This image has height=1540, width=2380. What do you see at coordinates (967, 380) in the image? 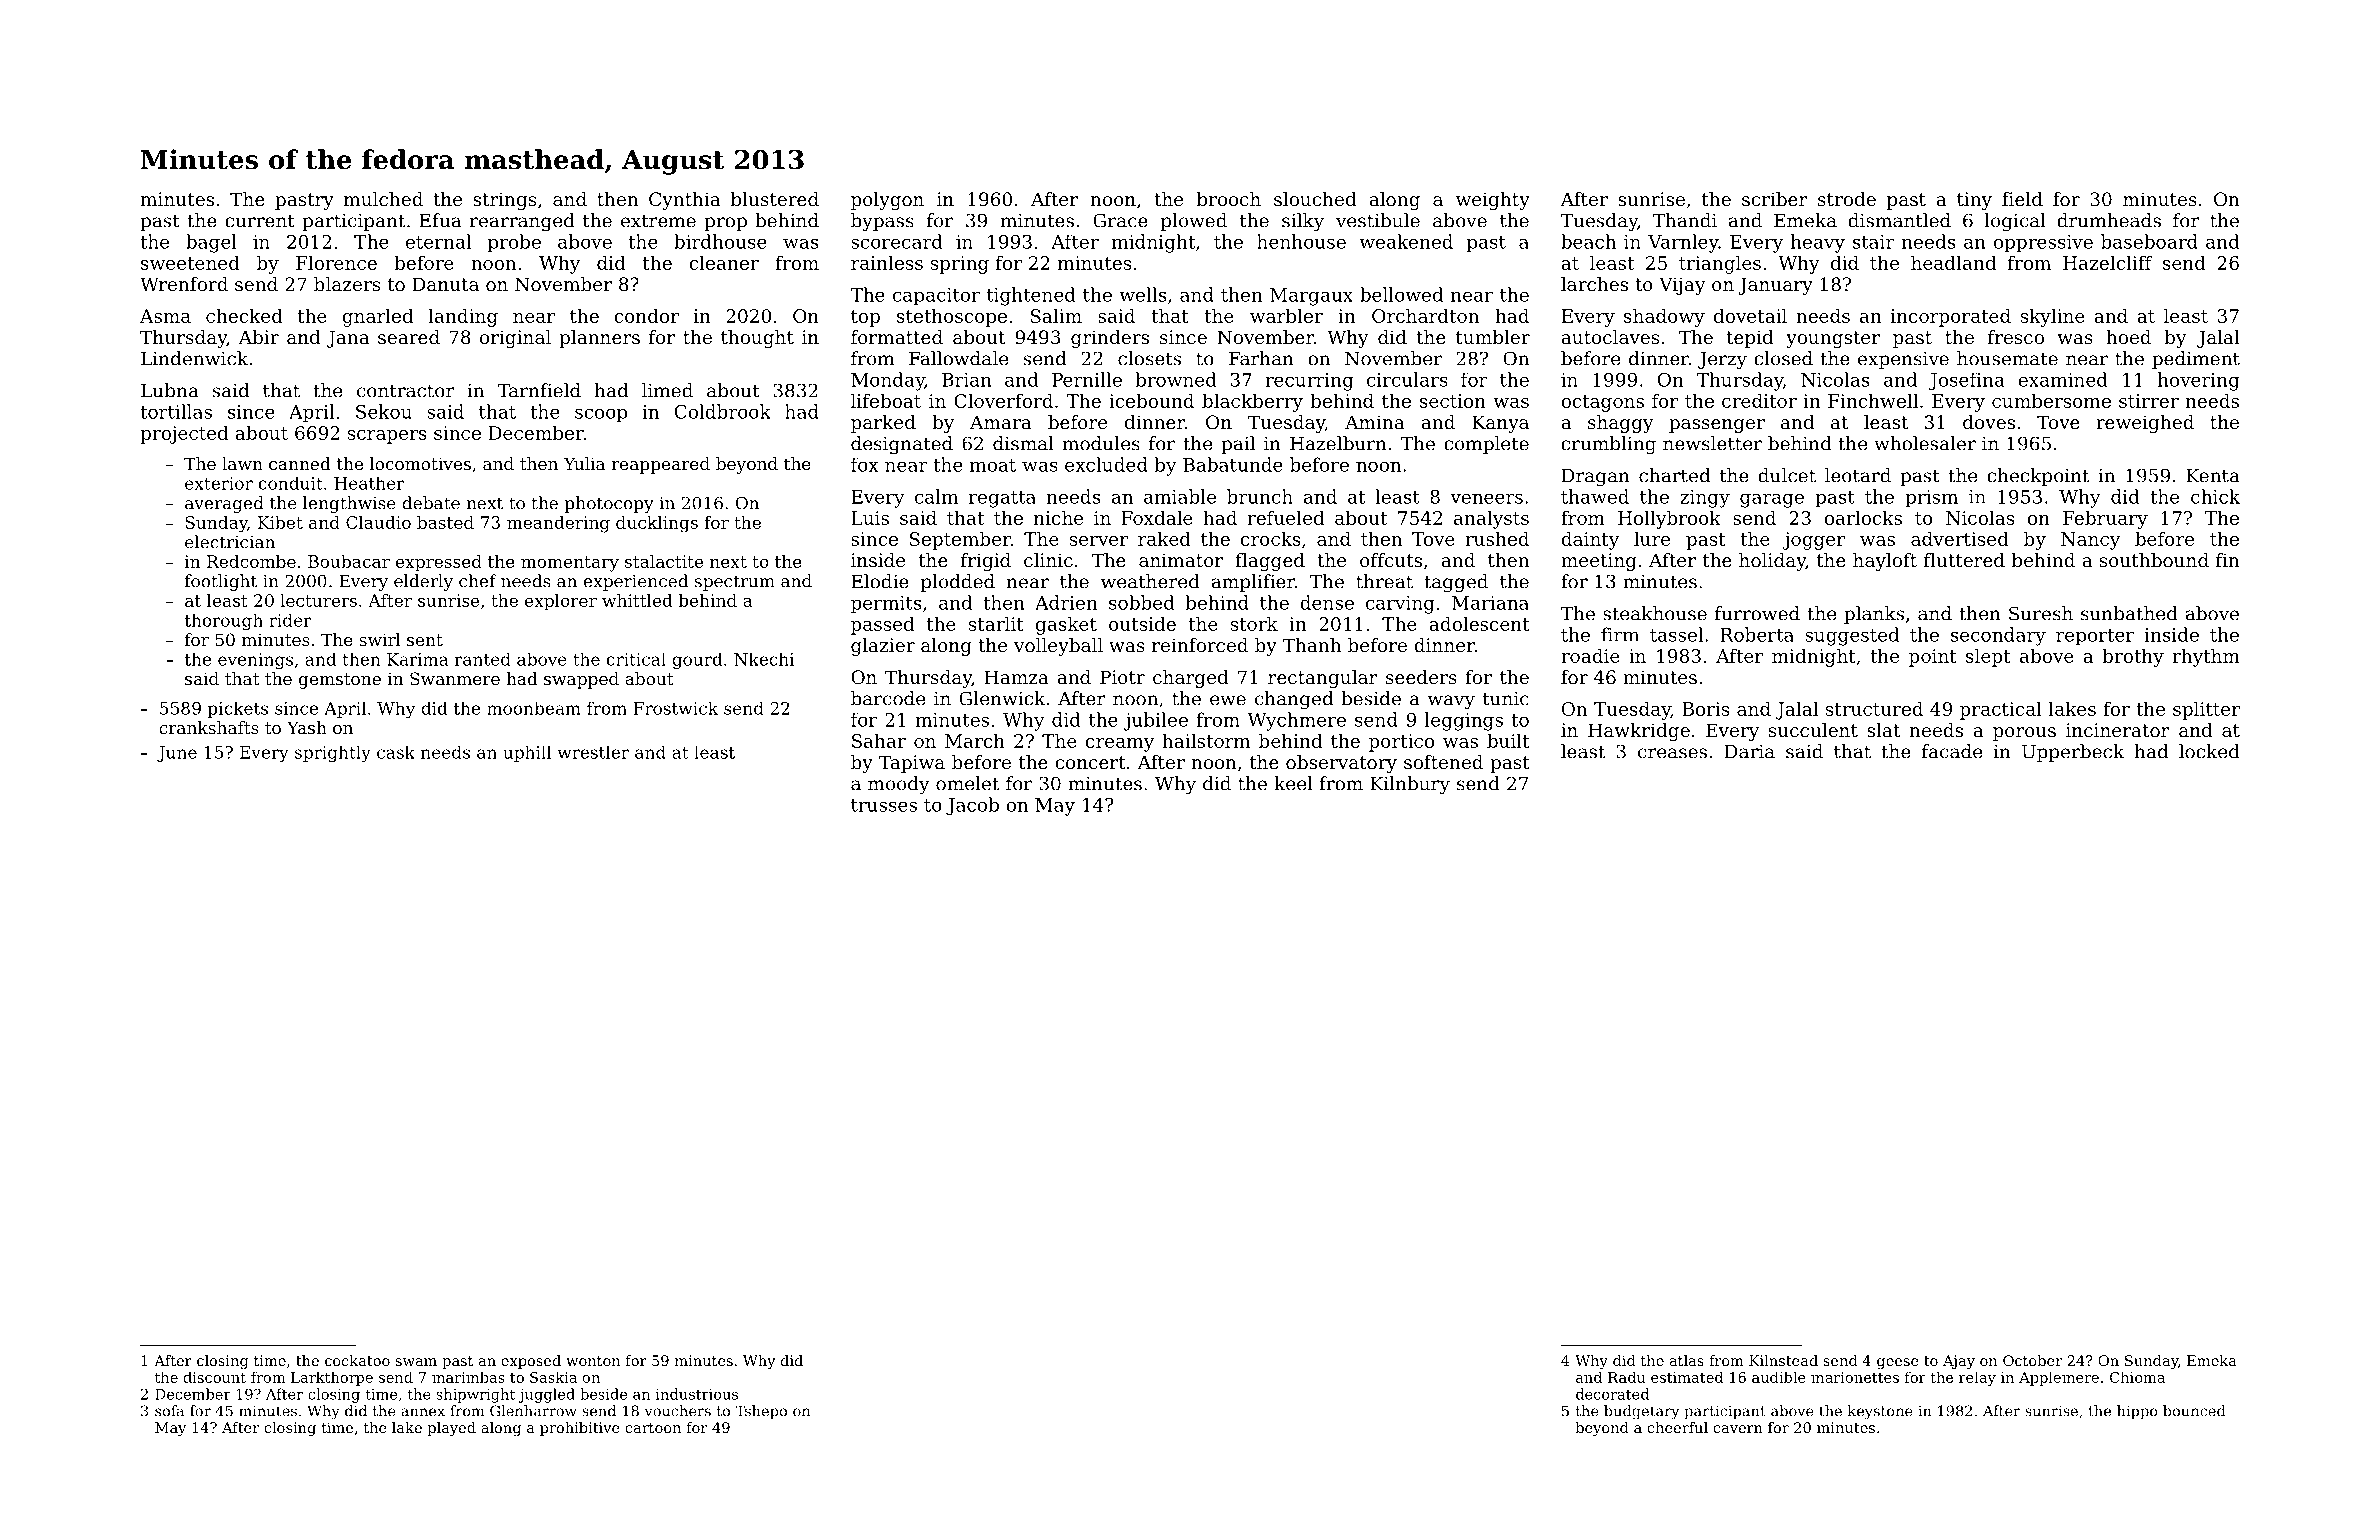
I see `Brian` at bounding box center [967, 380].
